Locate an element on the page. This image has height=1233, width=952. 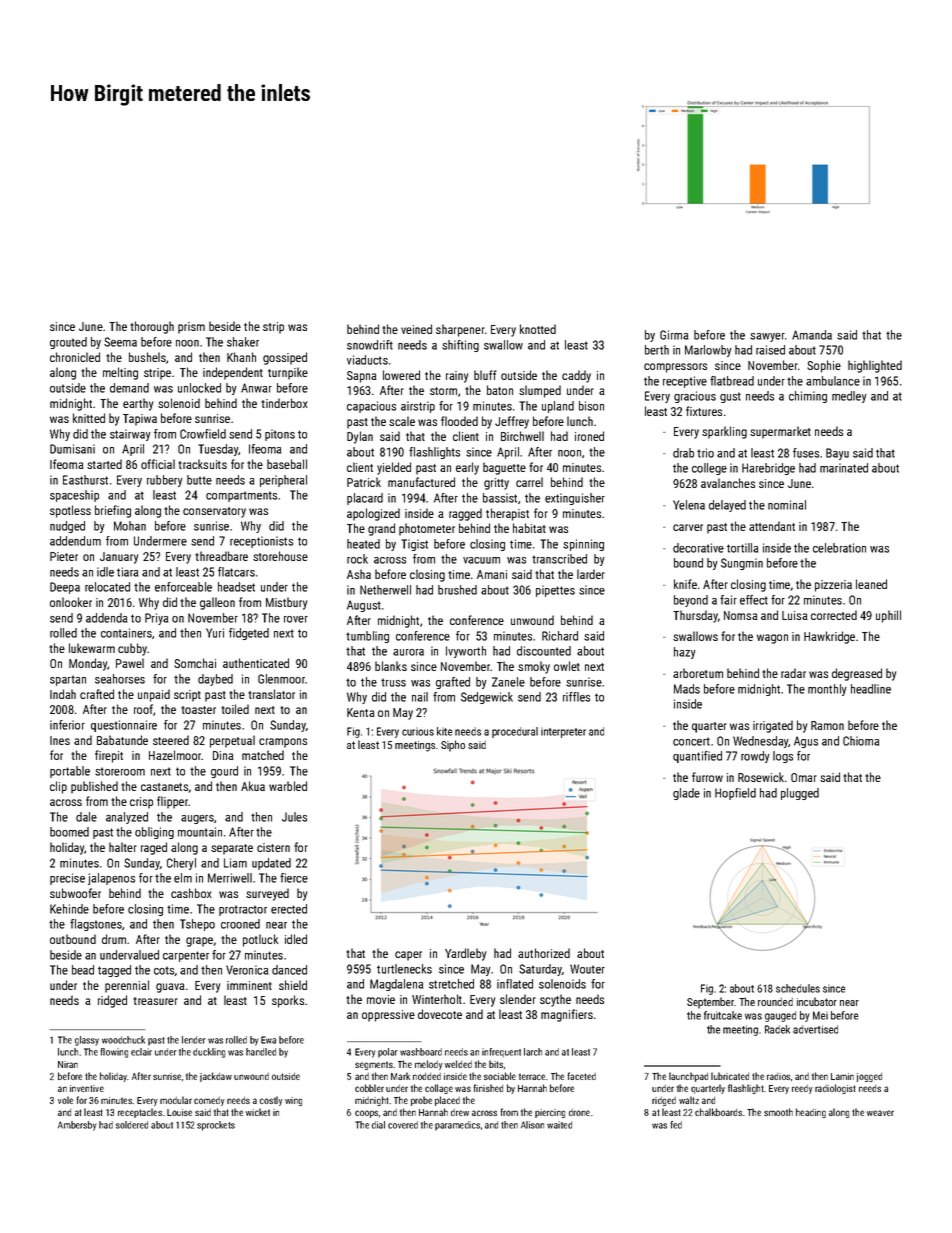
quantified is located at coordinates (697, 757).
